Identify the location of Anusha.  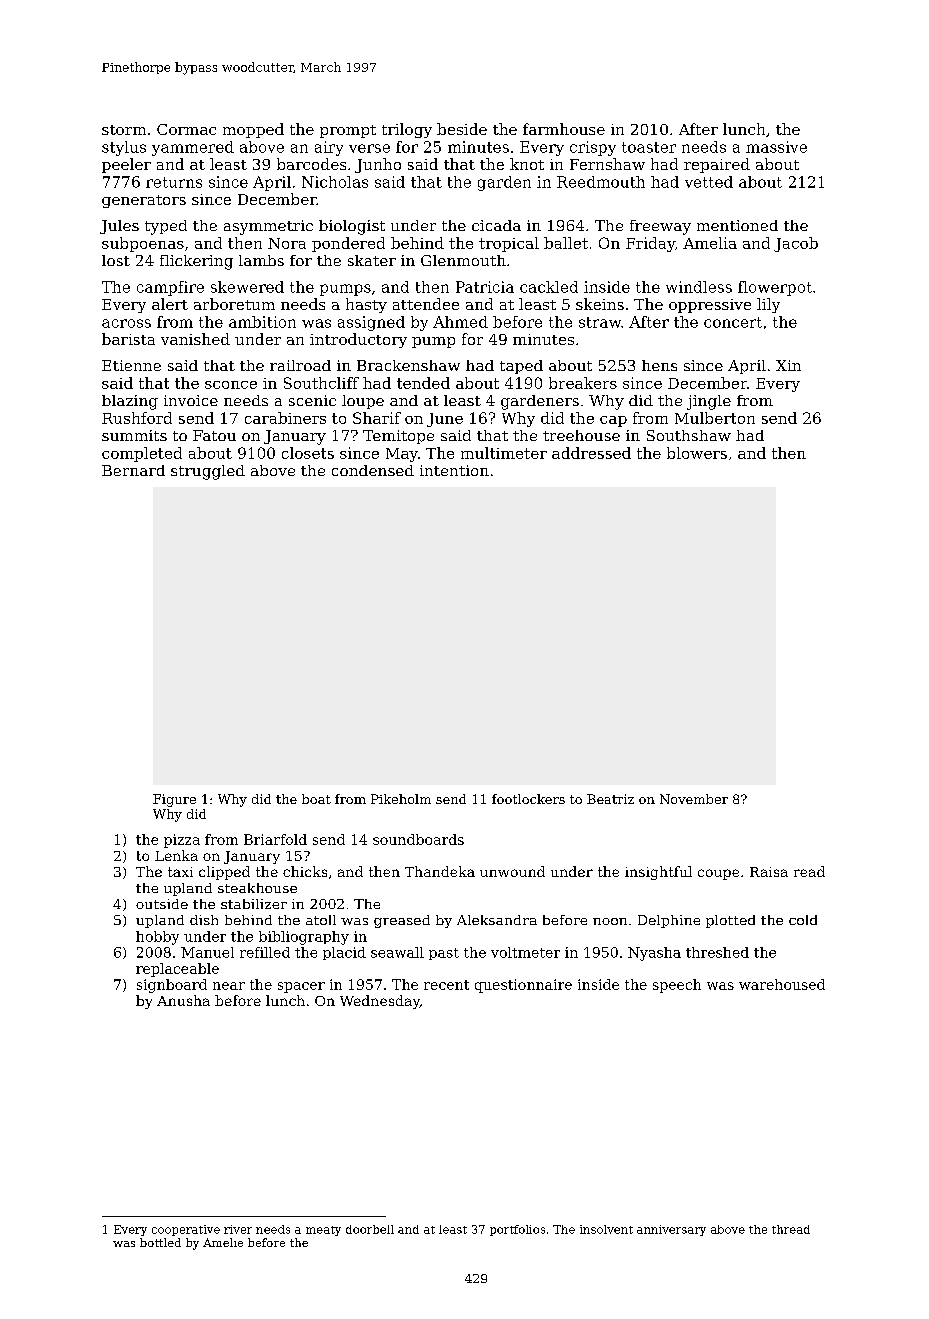
(183, 1000).
